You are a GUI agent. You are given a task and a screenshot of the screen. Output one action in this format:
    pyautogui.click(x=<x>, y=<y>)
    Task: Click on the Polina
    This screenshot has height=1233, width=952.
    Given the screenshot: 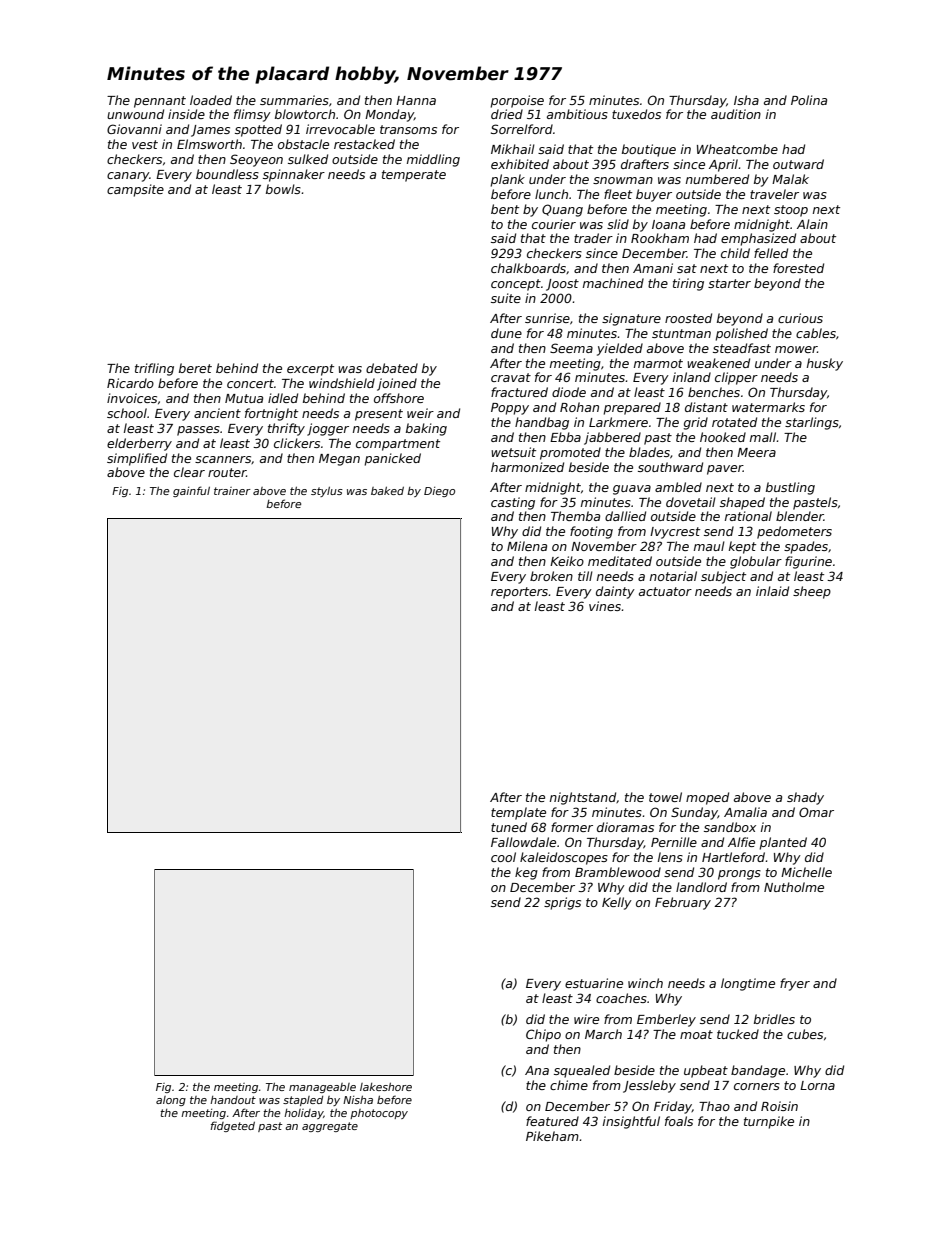 What is the action you would take?
    pyautogui.click(x=809, y=100)
